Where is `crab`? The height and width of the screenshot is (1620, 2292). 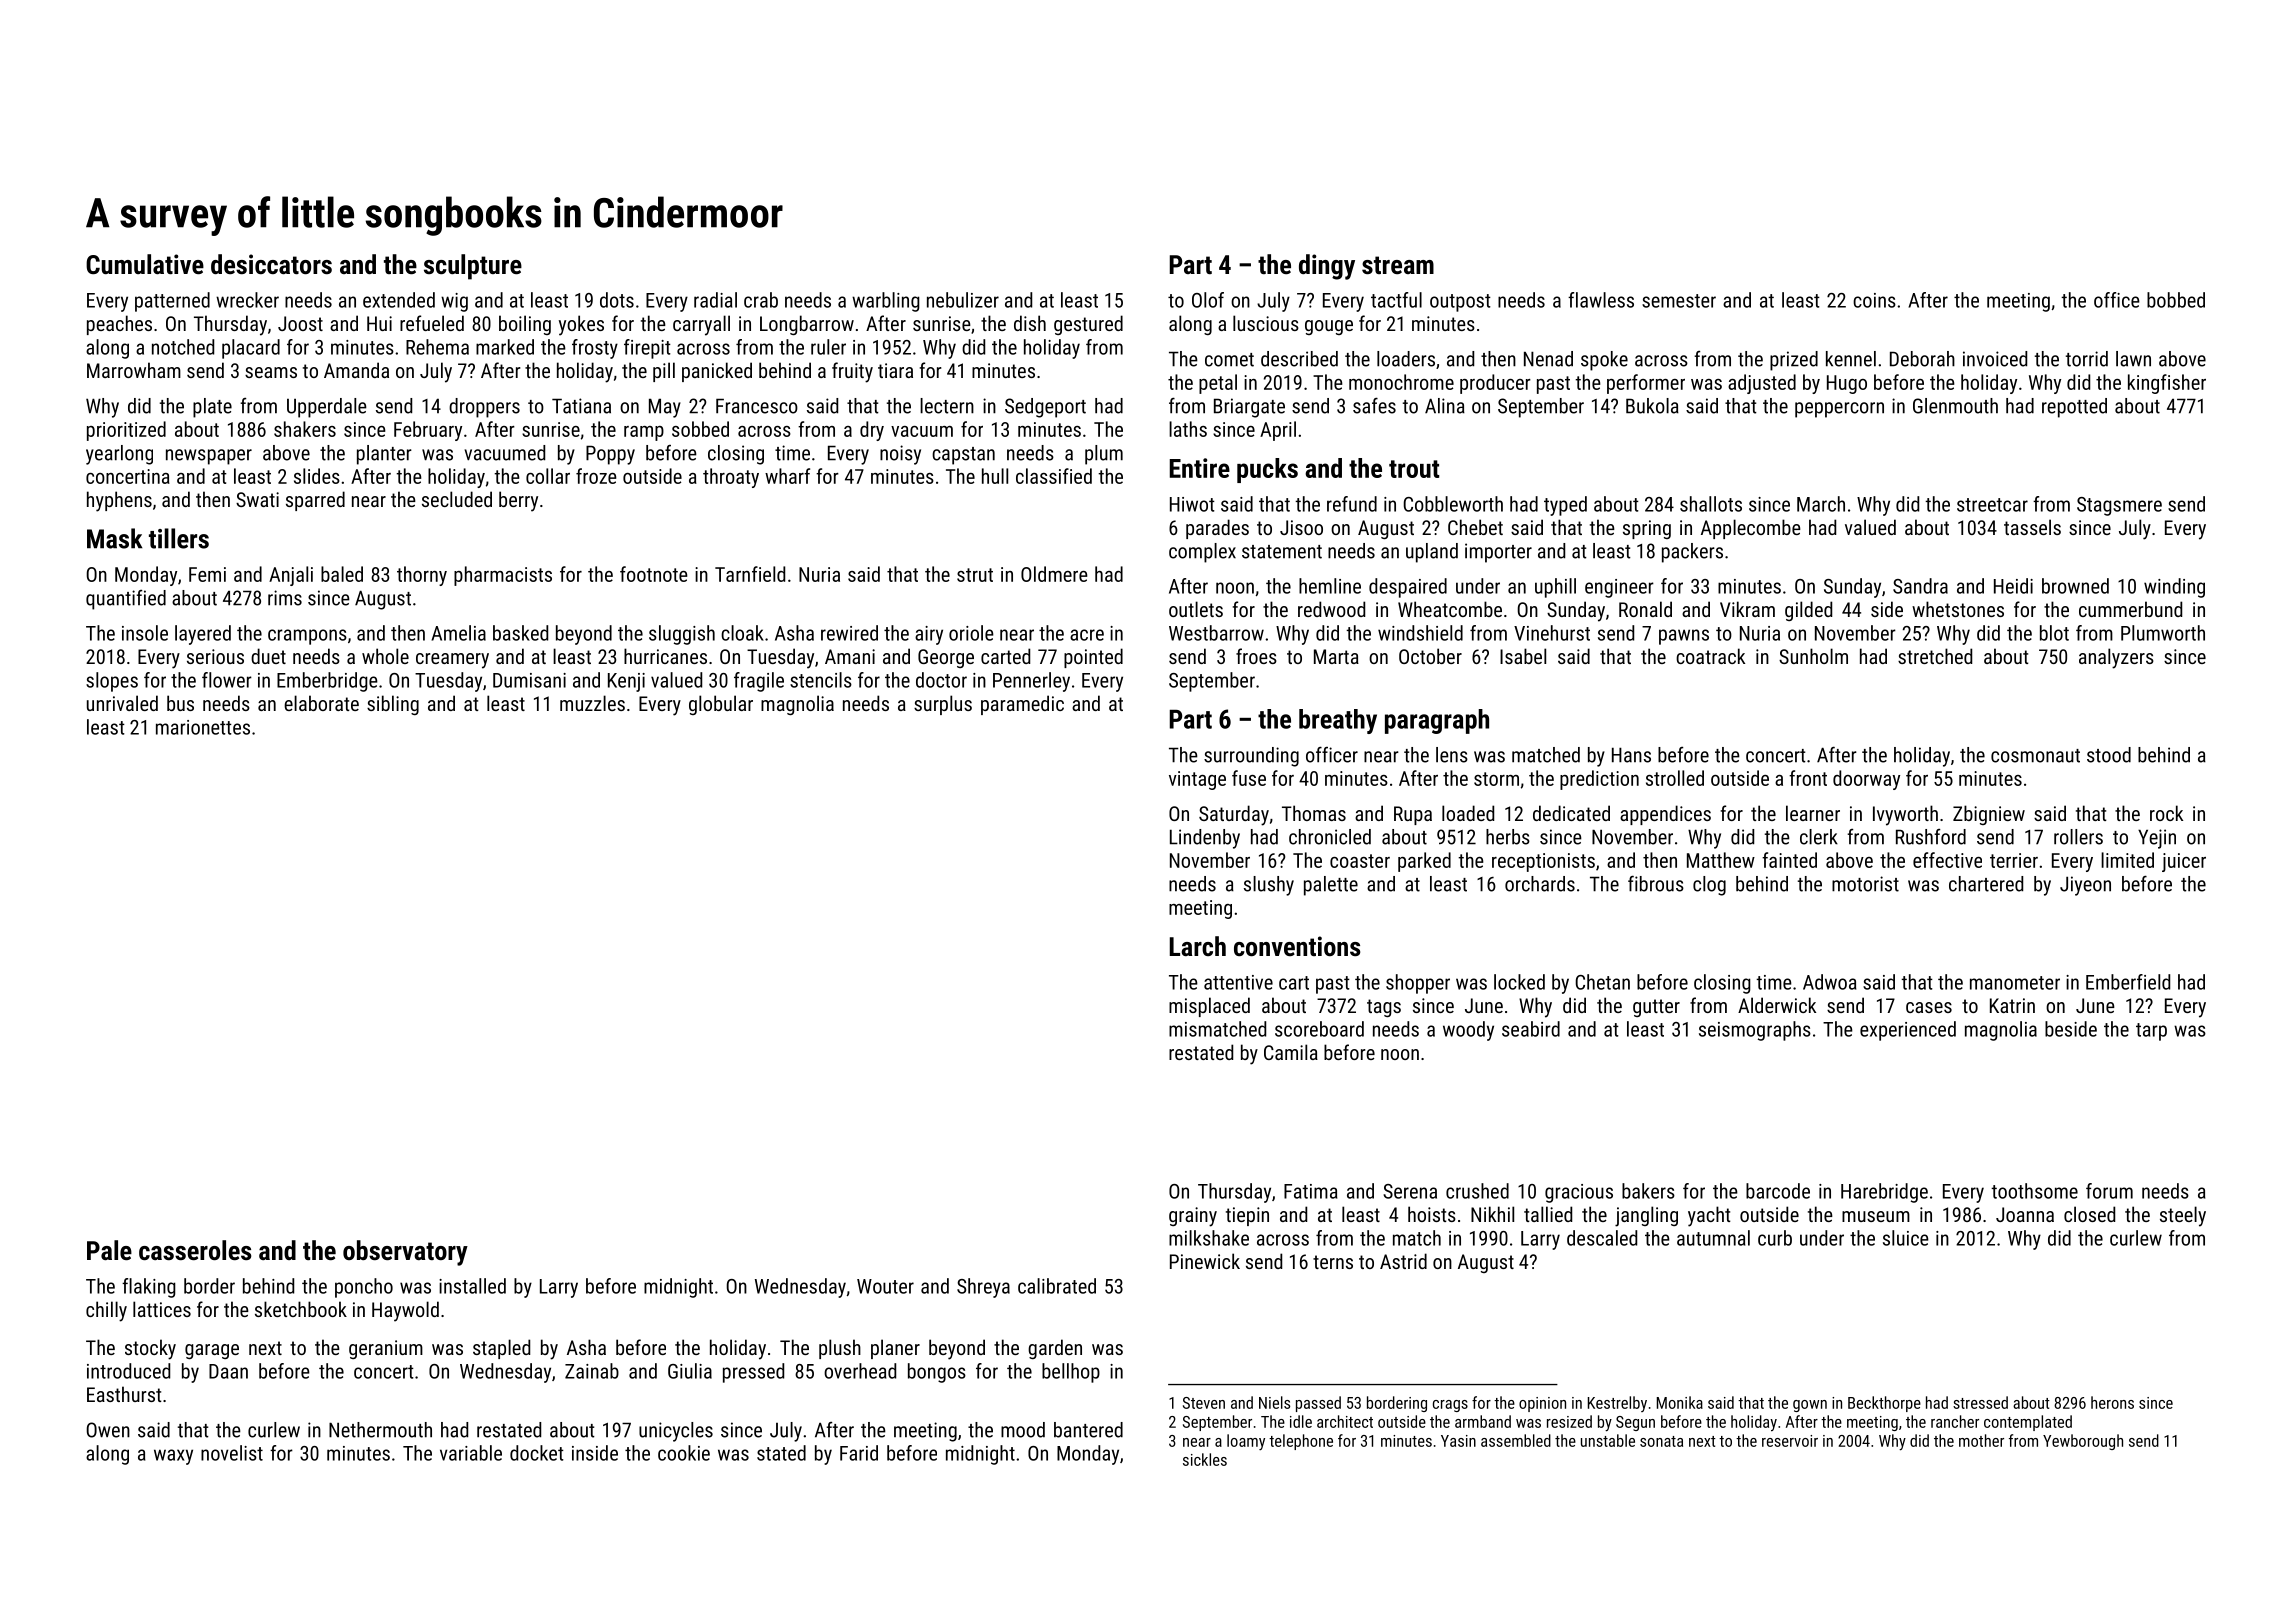 crab is located at coordinates (761, 300).
